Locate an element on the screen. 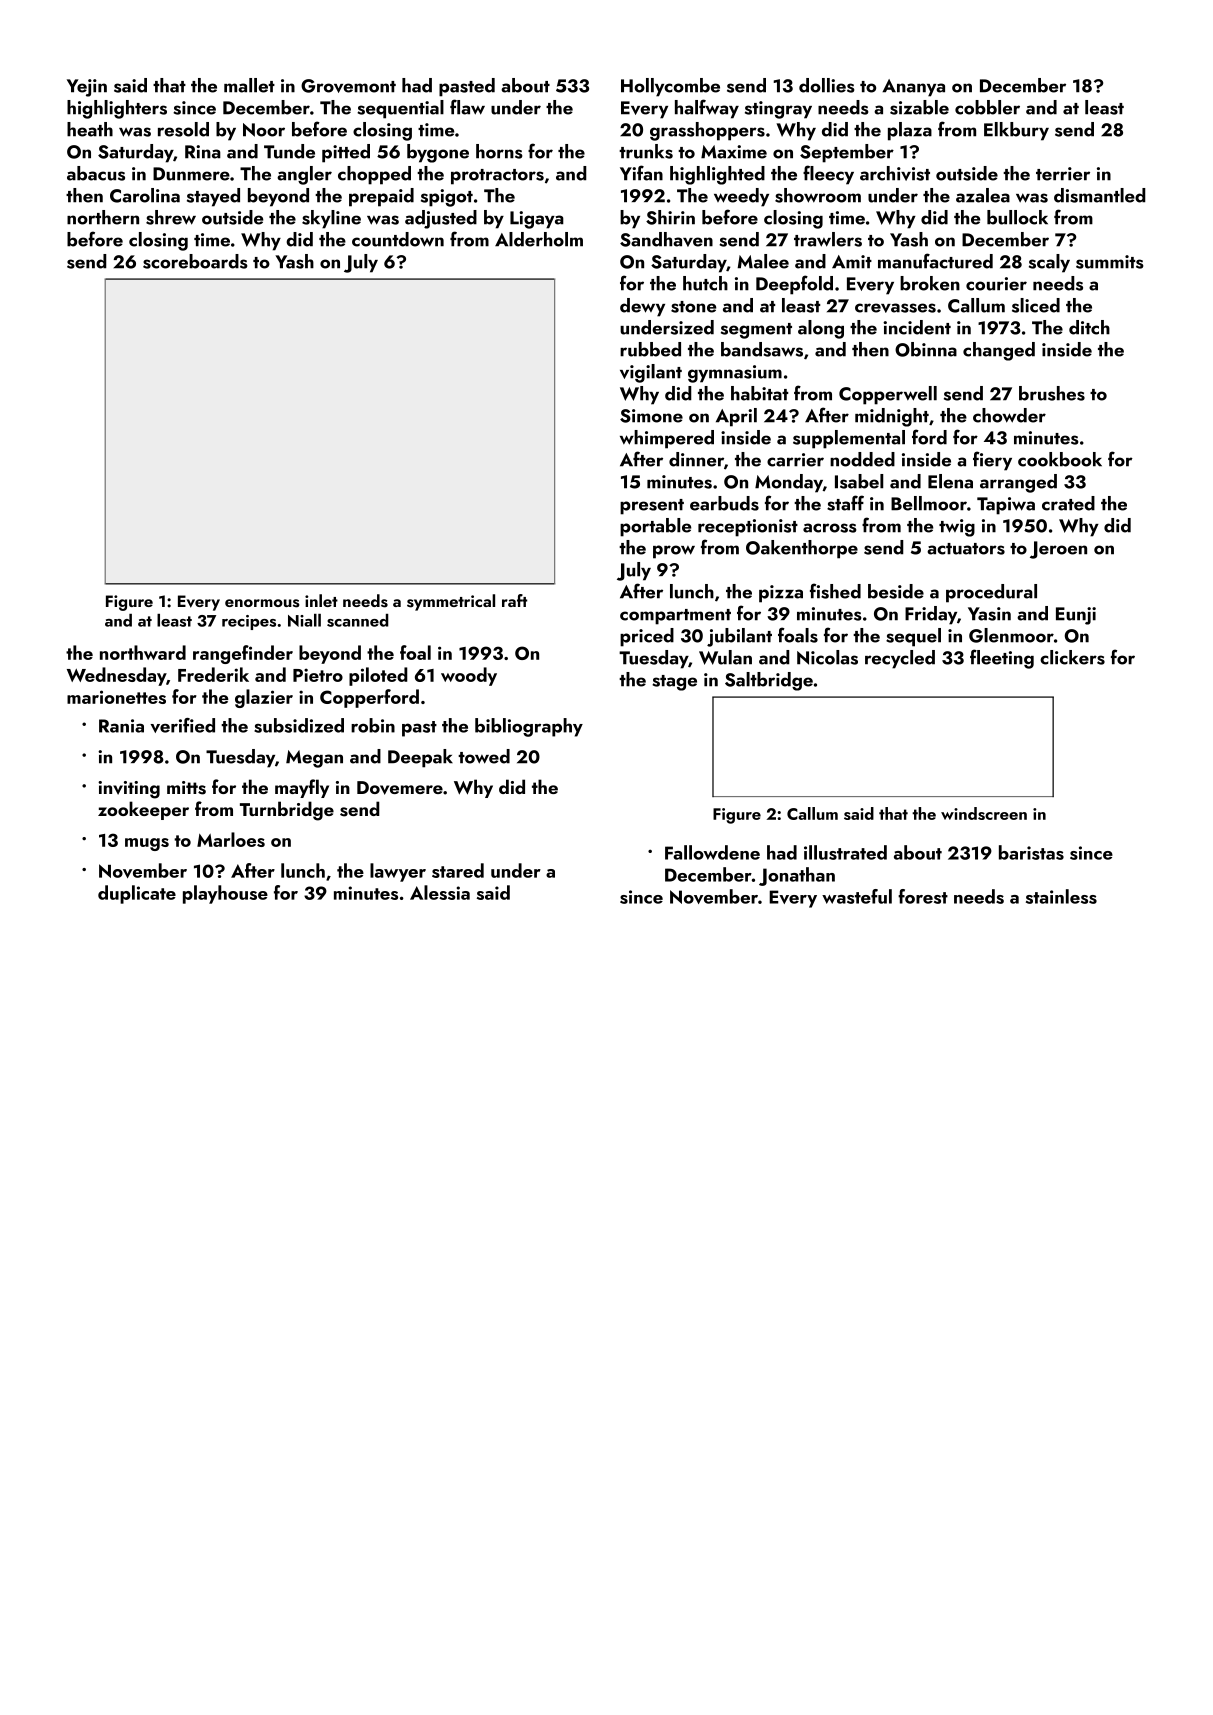  Eunji is located at coordinates (1076, 616).
